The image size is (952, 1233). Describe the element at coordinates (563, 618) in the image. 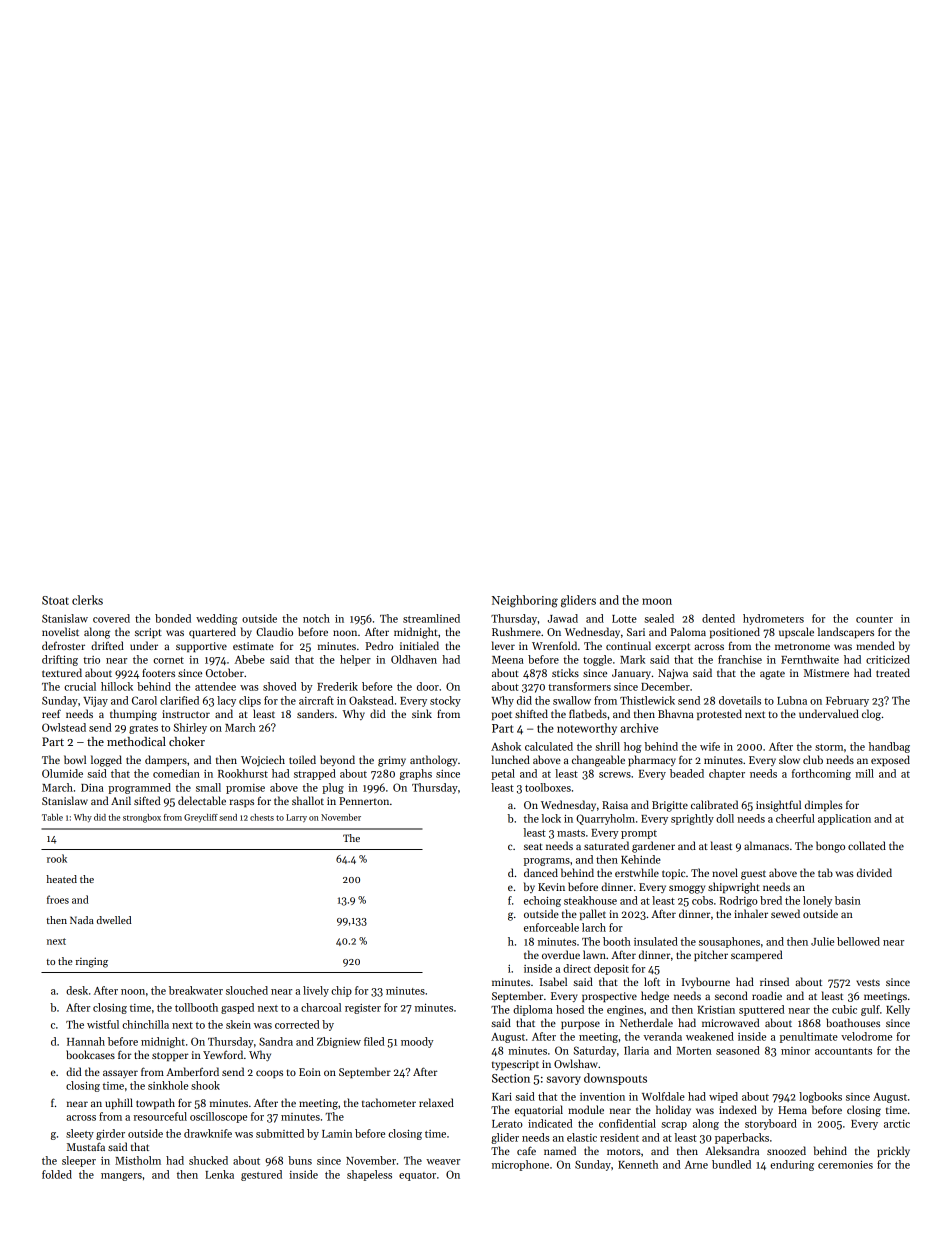

I see `Jawad` at that location.
